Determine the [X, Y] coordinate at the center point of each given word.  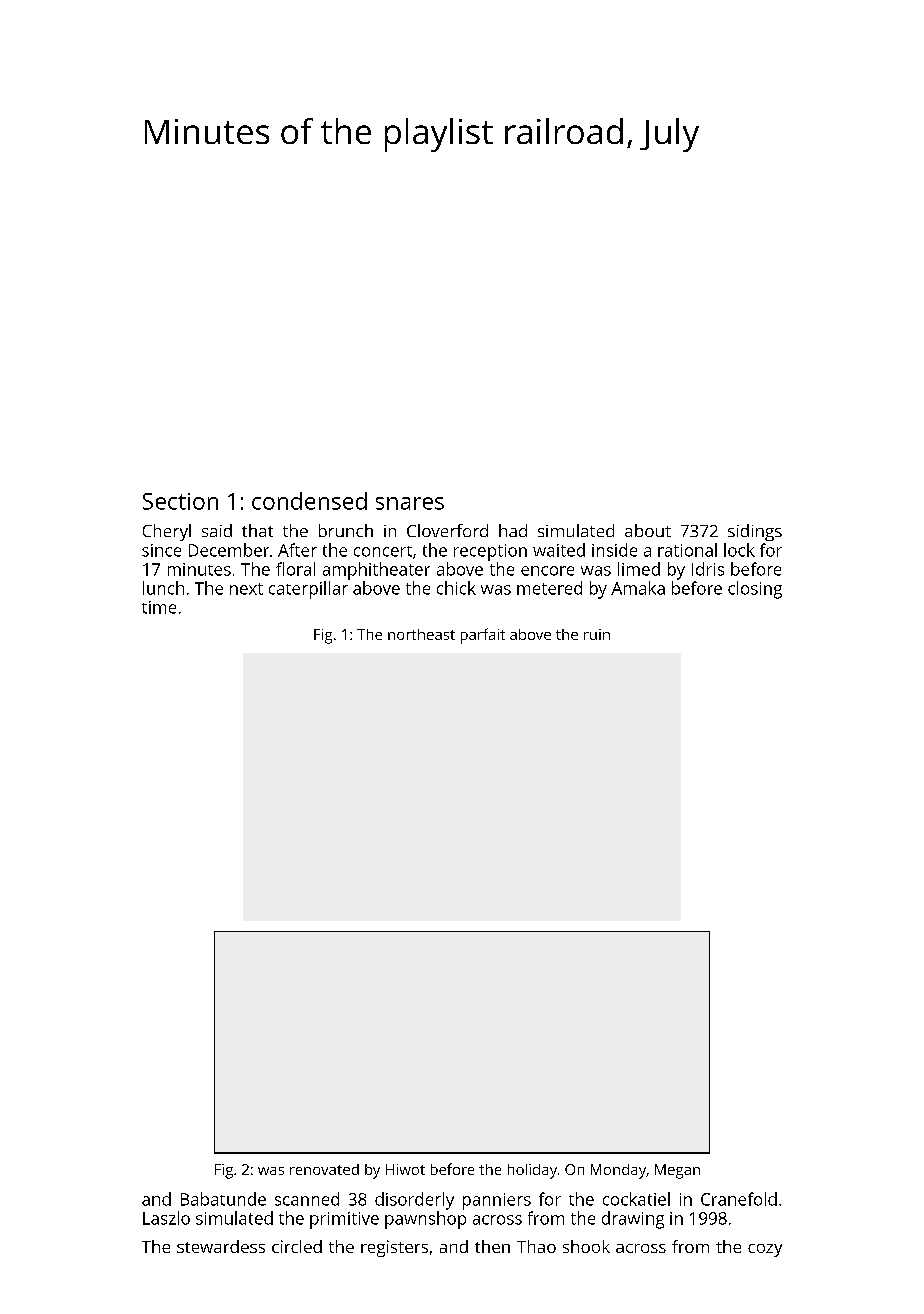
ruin [597, 634]
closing [755, 590]
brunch [346, 530]
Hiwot [405, 1169]
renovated [324, 1169]
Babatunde [223, 1199]
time [159, 607]
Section [180, 501]
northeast [421, 634]
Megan [677, 1171]
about [648, 530]
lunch [163, 588]
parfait [483, 636]
